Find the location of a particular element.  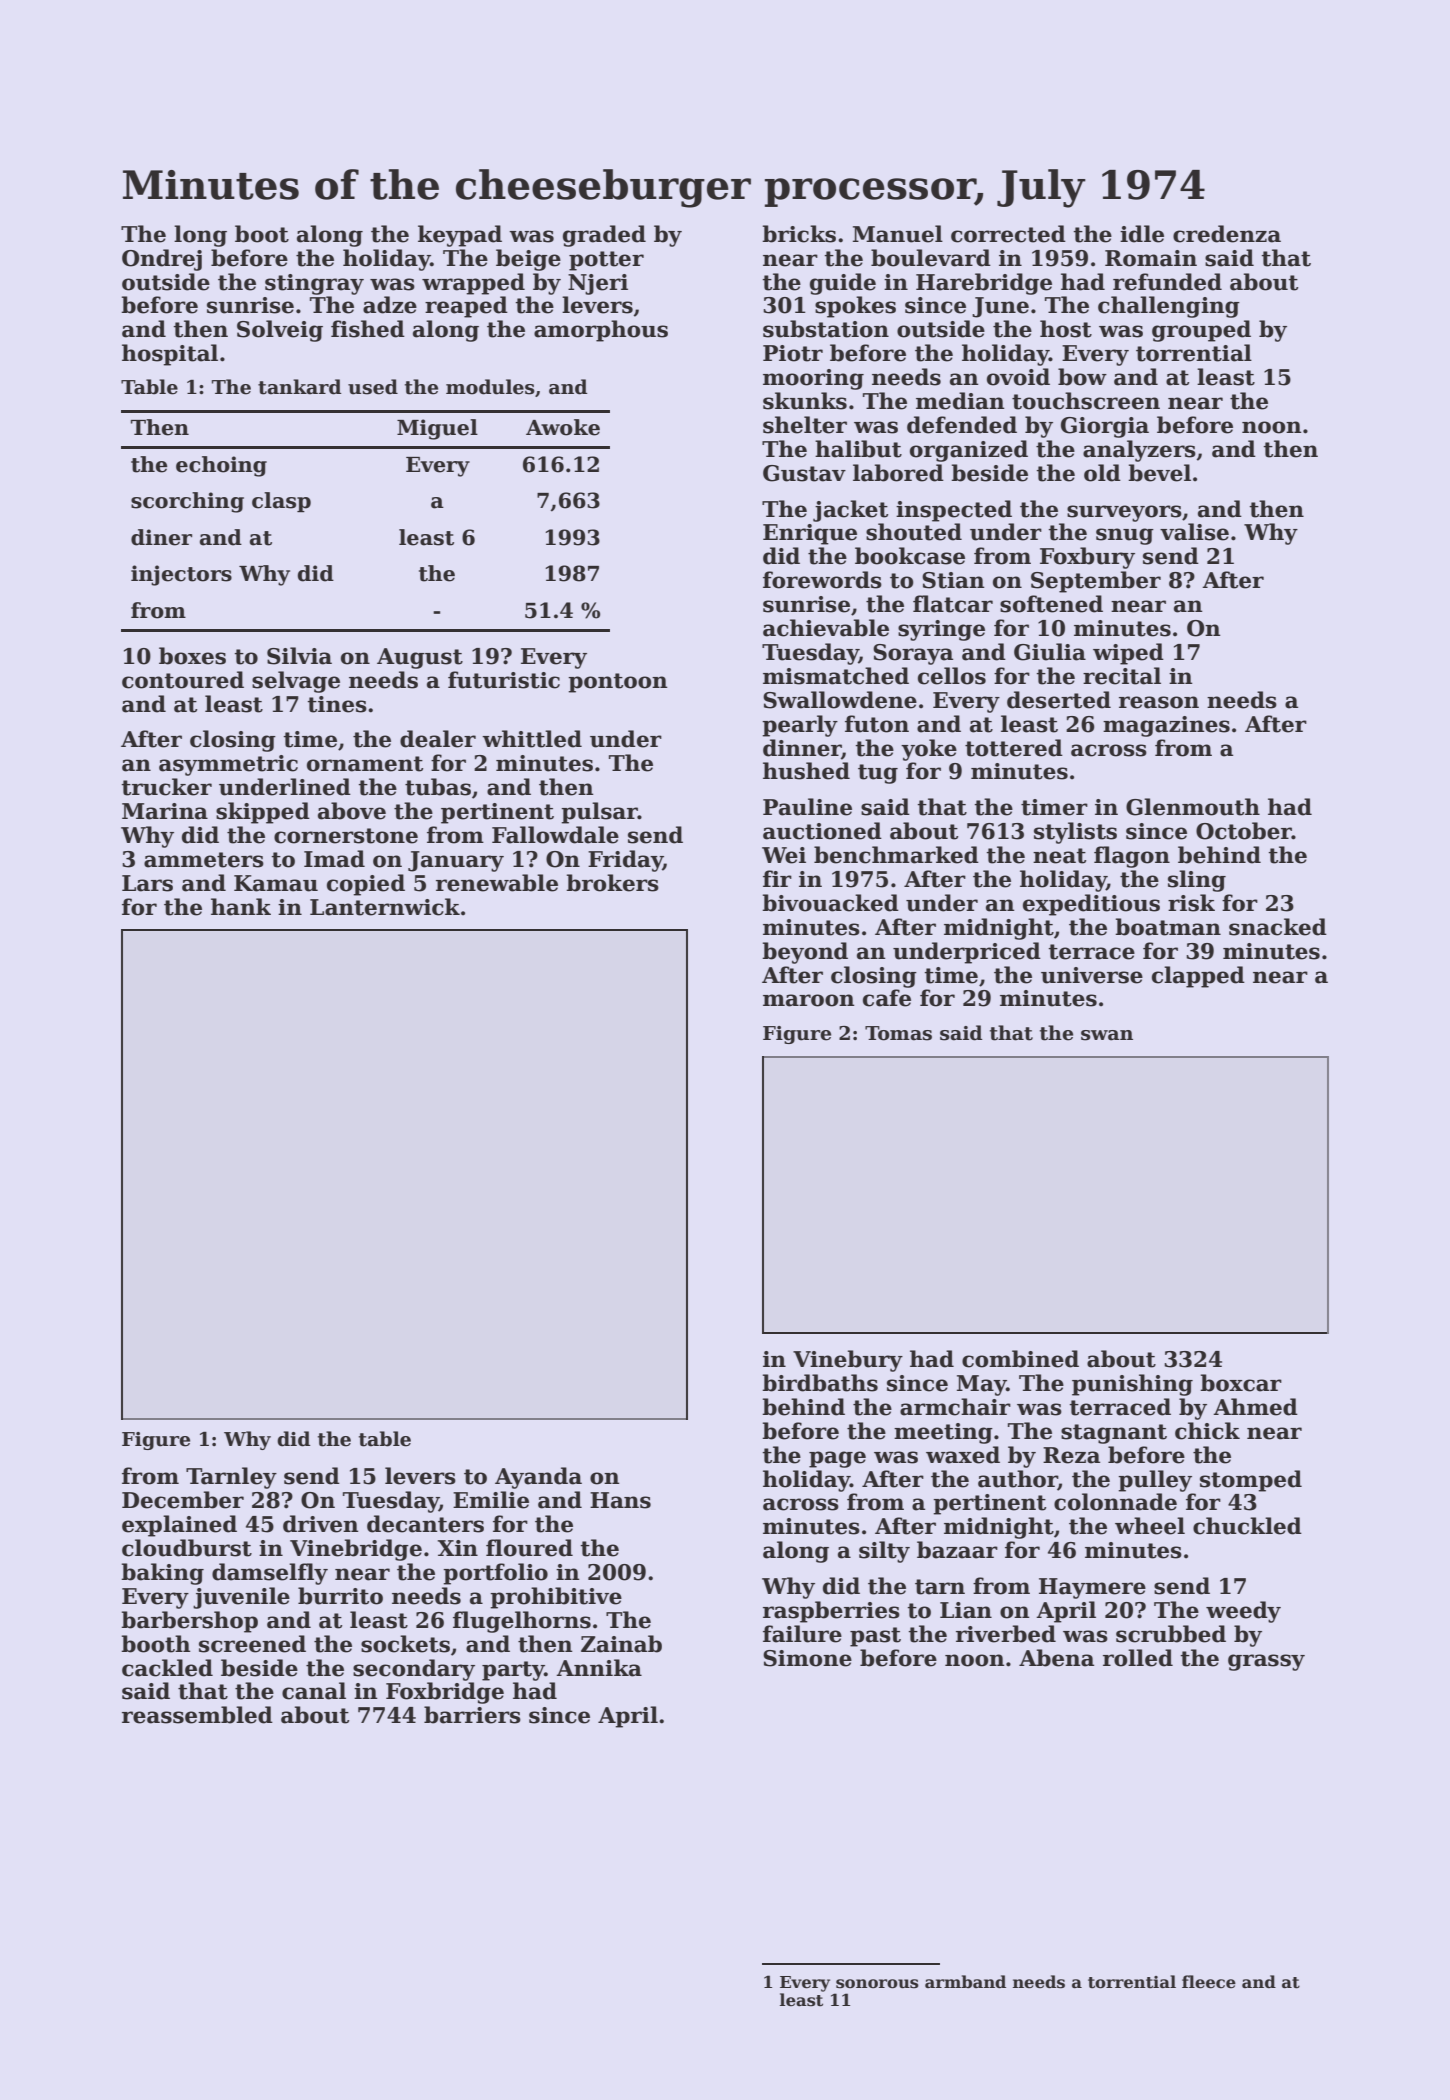

valise is located at coordinates (1194, 532).
